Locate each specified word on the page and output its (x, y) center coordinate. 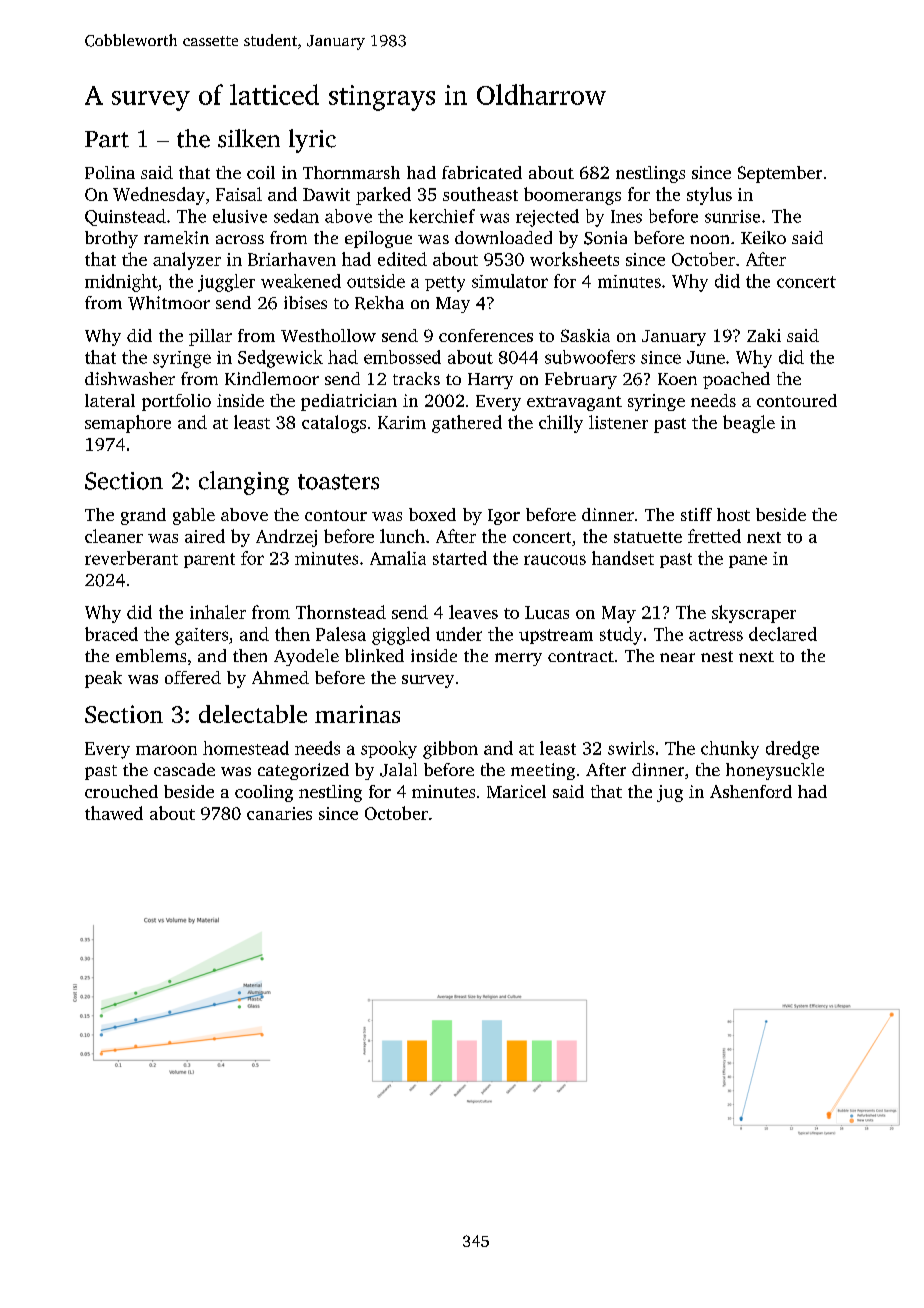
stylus (709, 196)
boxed (432, 514)
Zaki (764, 335)
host (733, 514)
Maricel (516, 791)
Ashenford (751, 791)
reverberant (131, 558)
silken (249, 138)
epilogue (378, 239)
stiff (696, 514)
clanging (244, 483)
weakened (301, 281)
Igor (504, 517)
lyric (312, 141)
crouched (121, 791)
